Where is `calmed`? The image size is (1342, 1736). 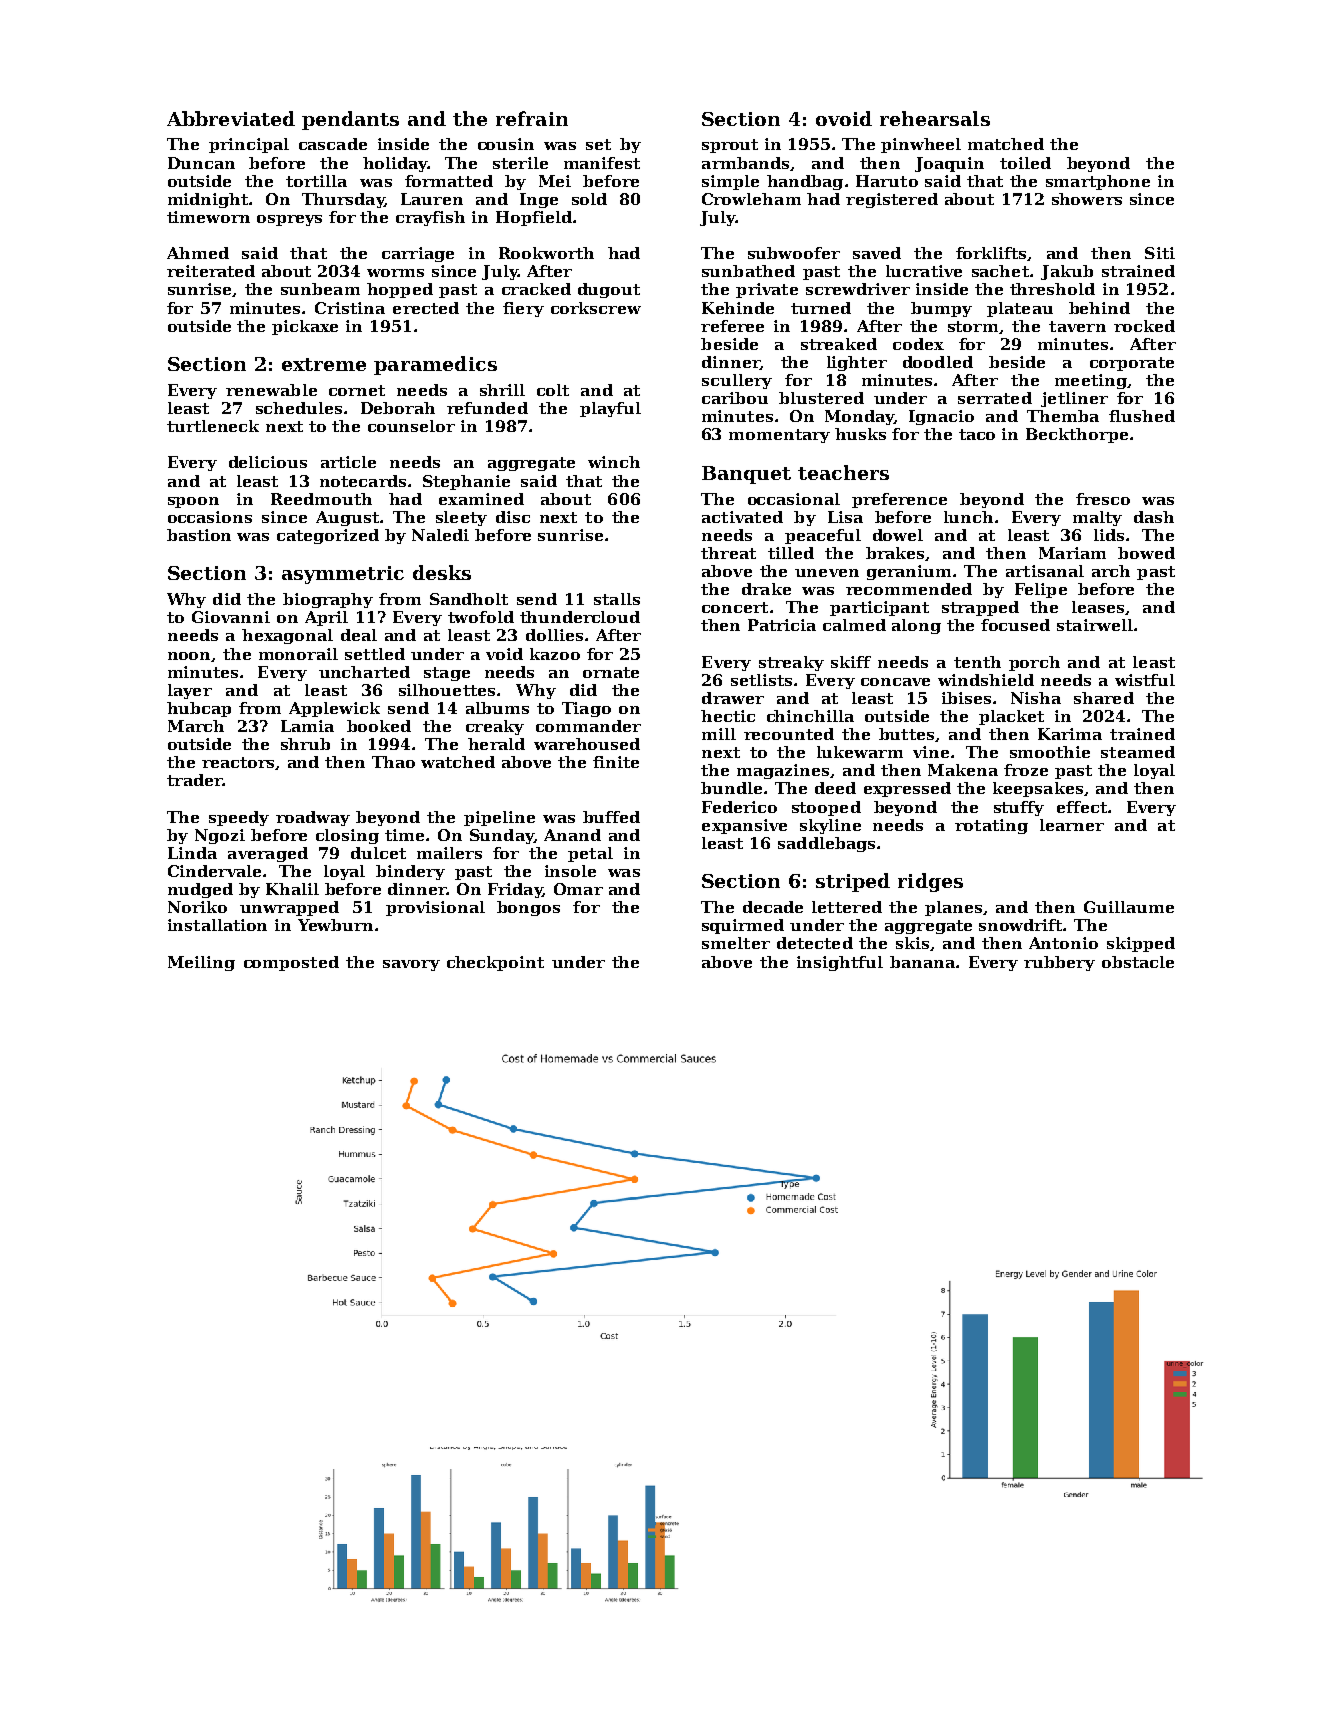
calmed is located at coordinates (854, 625).
